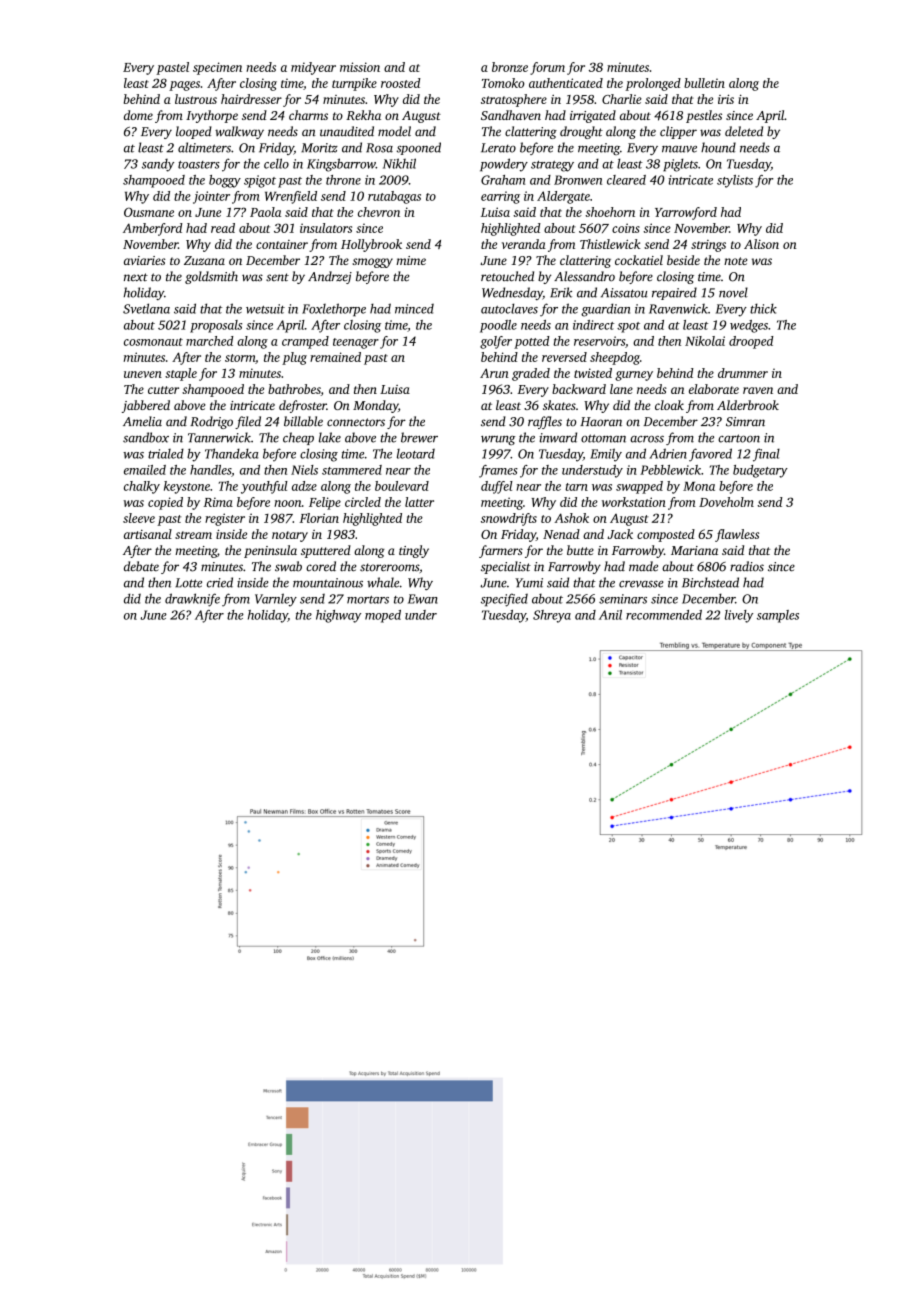  Describe the element at coordinates (142, 487) in the screenshot. I see `chalky` at that location.
